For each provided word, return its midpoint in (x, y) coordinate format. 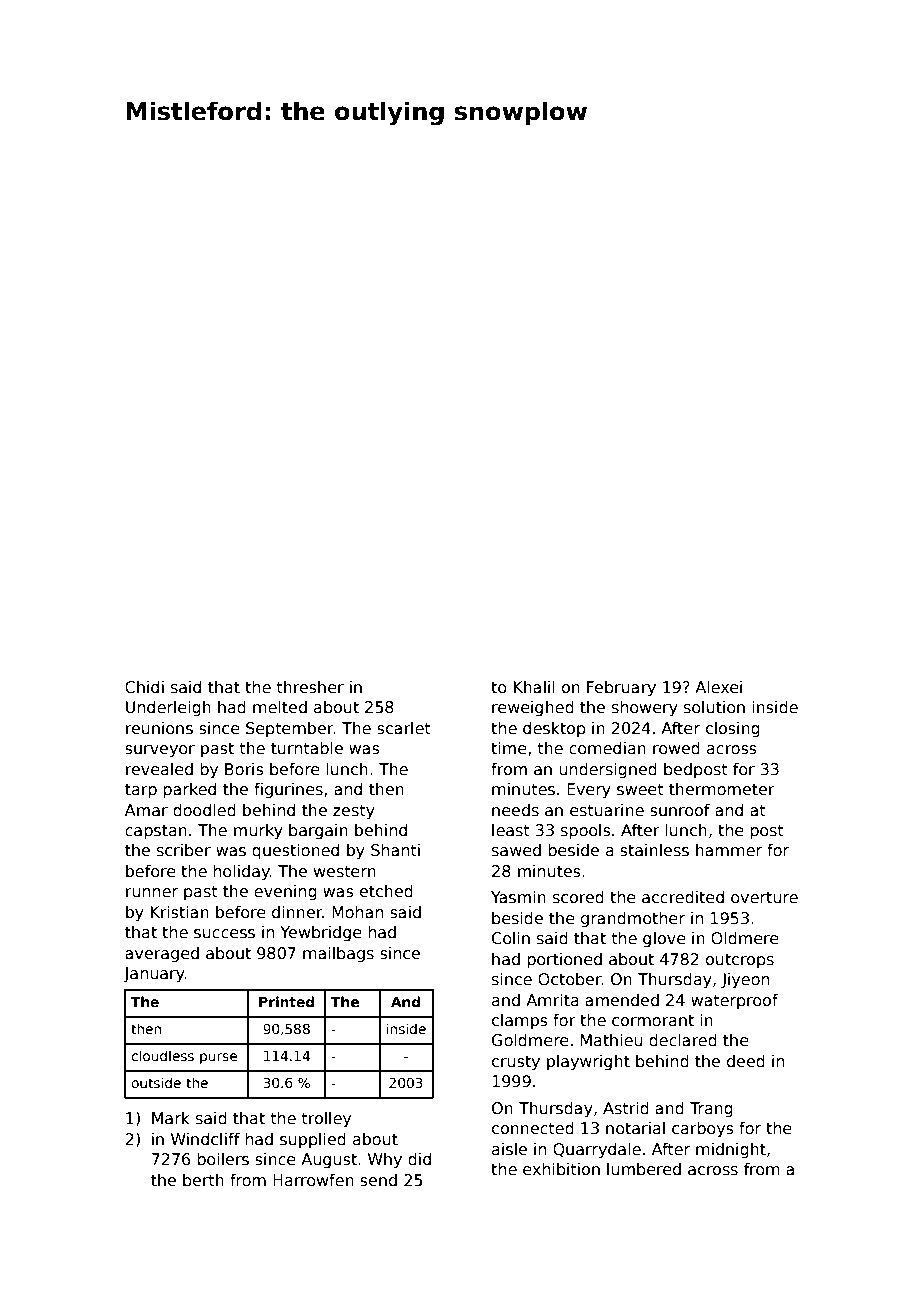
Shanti (395, 850)
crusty (516, 1063)
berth (203, 1180)
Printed (286, 1001)
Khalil (534, 687)
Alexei (718, 687)
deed (746, 1061)
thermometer (722, 789)
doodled (204, 810)
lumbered (644, 1169)
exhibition (561, 1169)
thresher (310, 687)
